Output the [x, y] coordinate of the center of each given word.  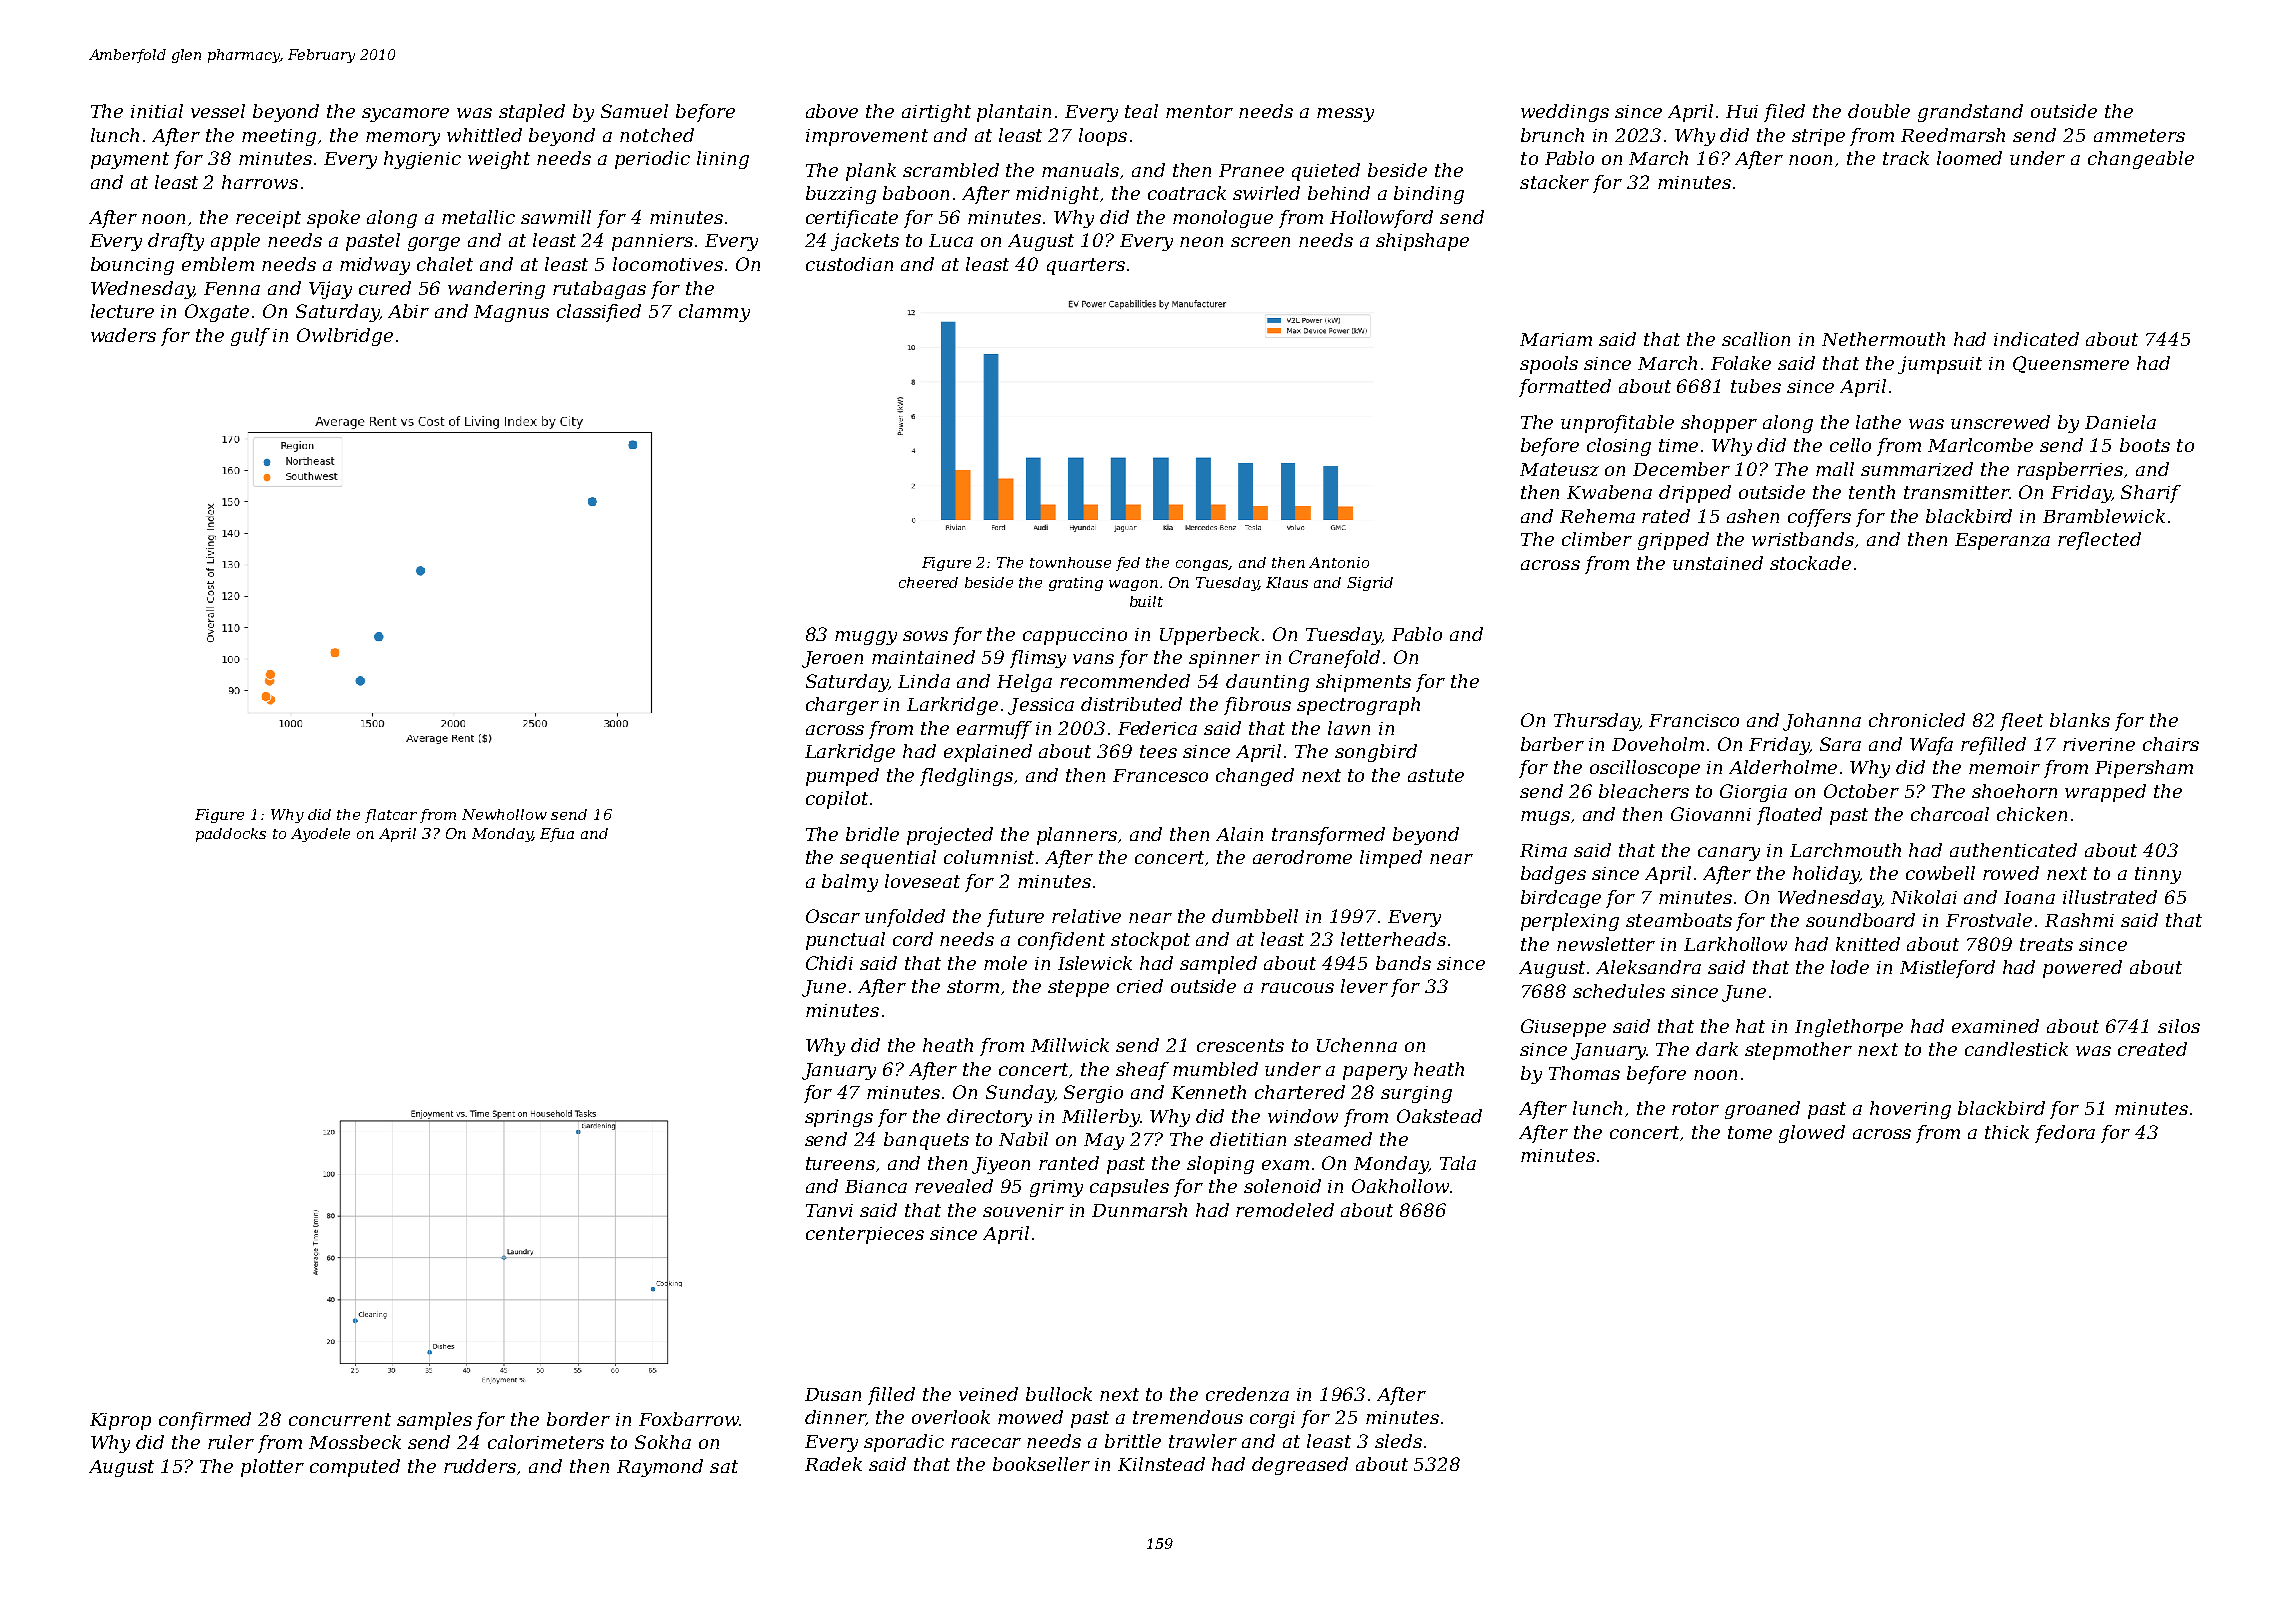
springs [839, 1118]
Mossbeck [355, 1442]
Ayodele [320, 835]
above [832, 111]
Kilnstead [1161, 1464]
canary [1729, 854]
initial [157, 111]
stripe [1818, 137]
